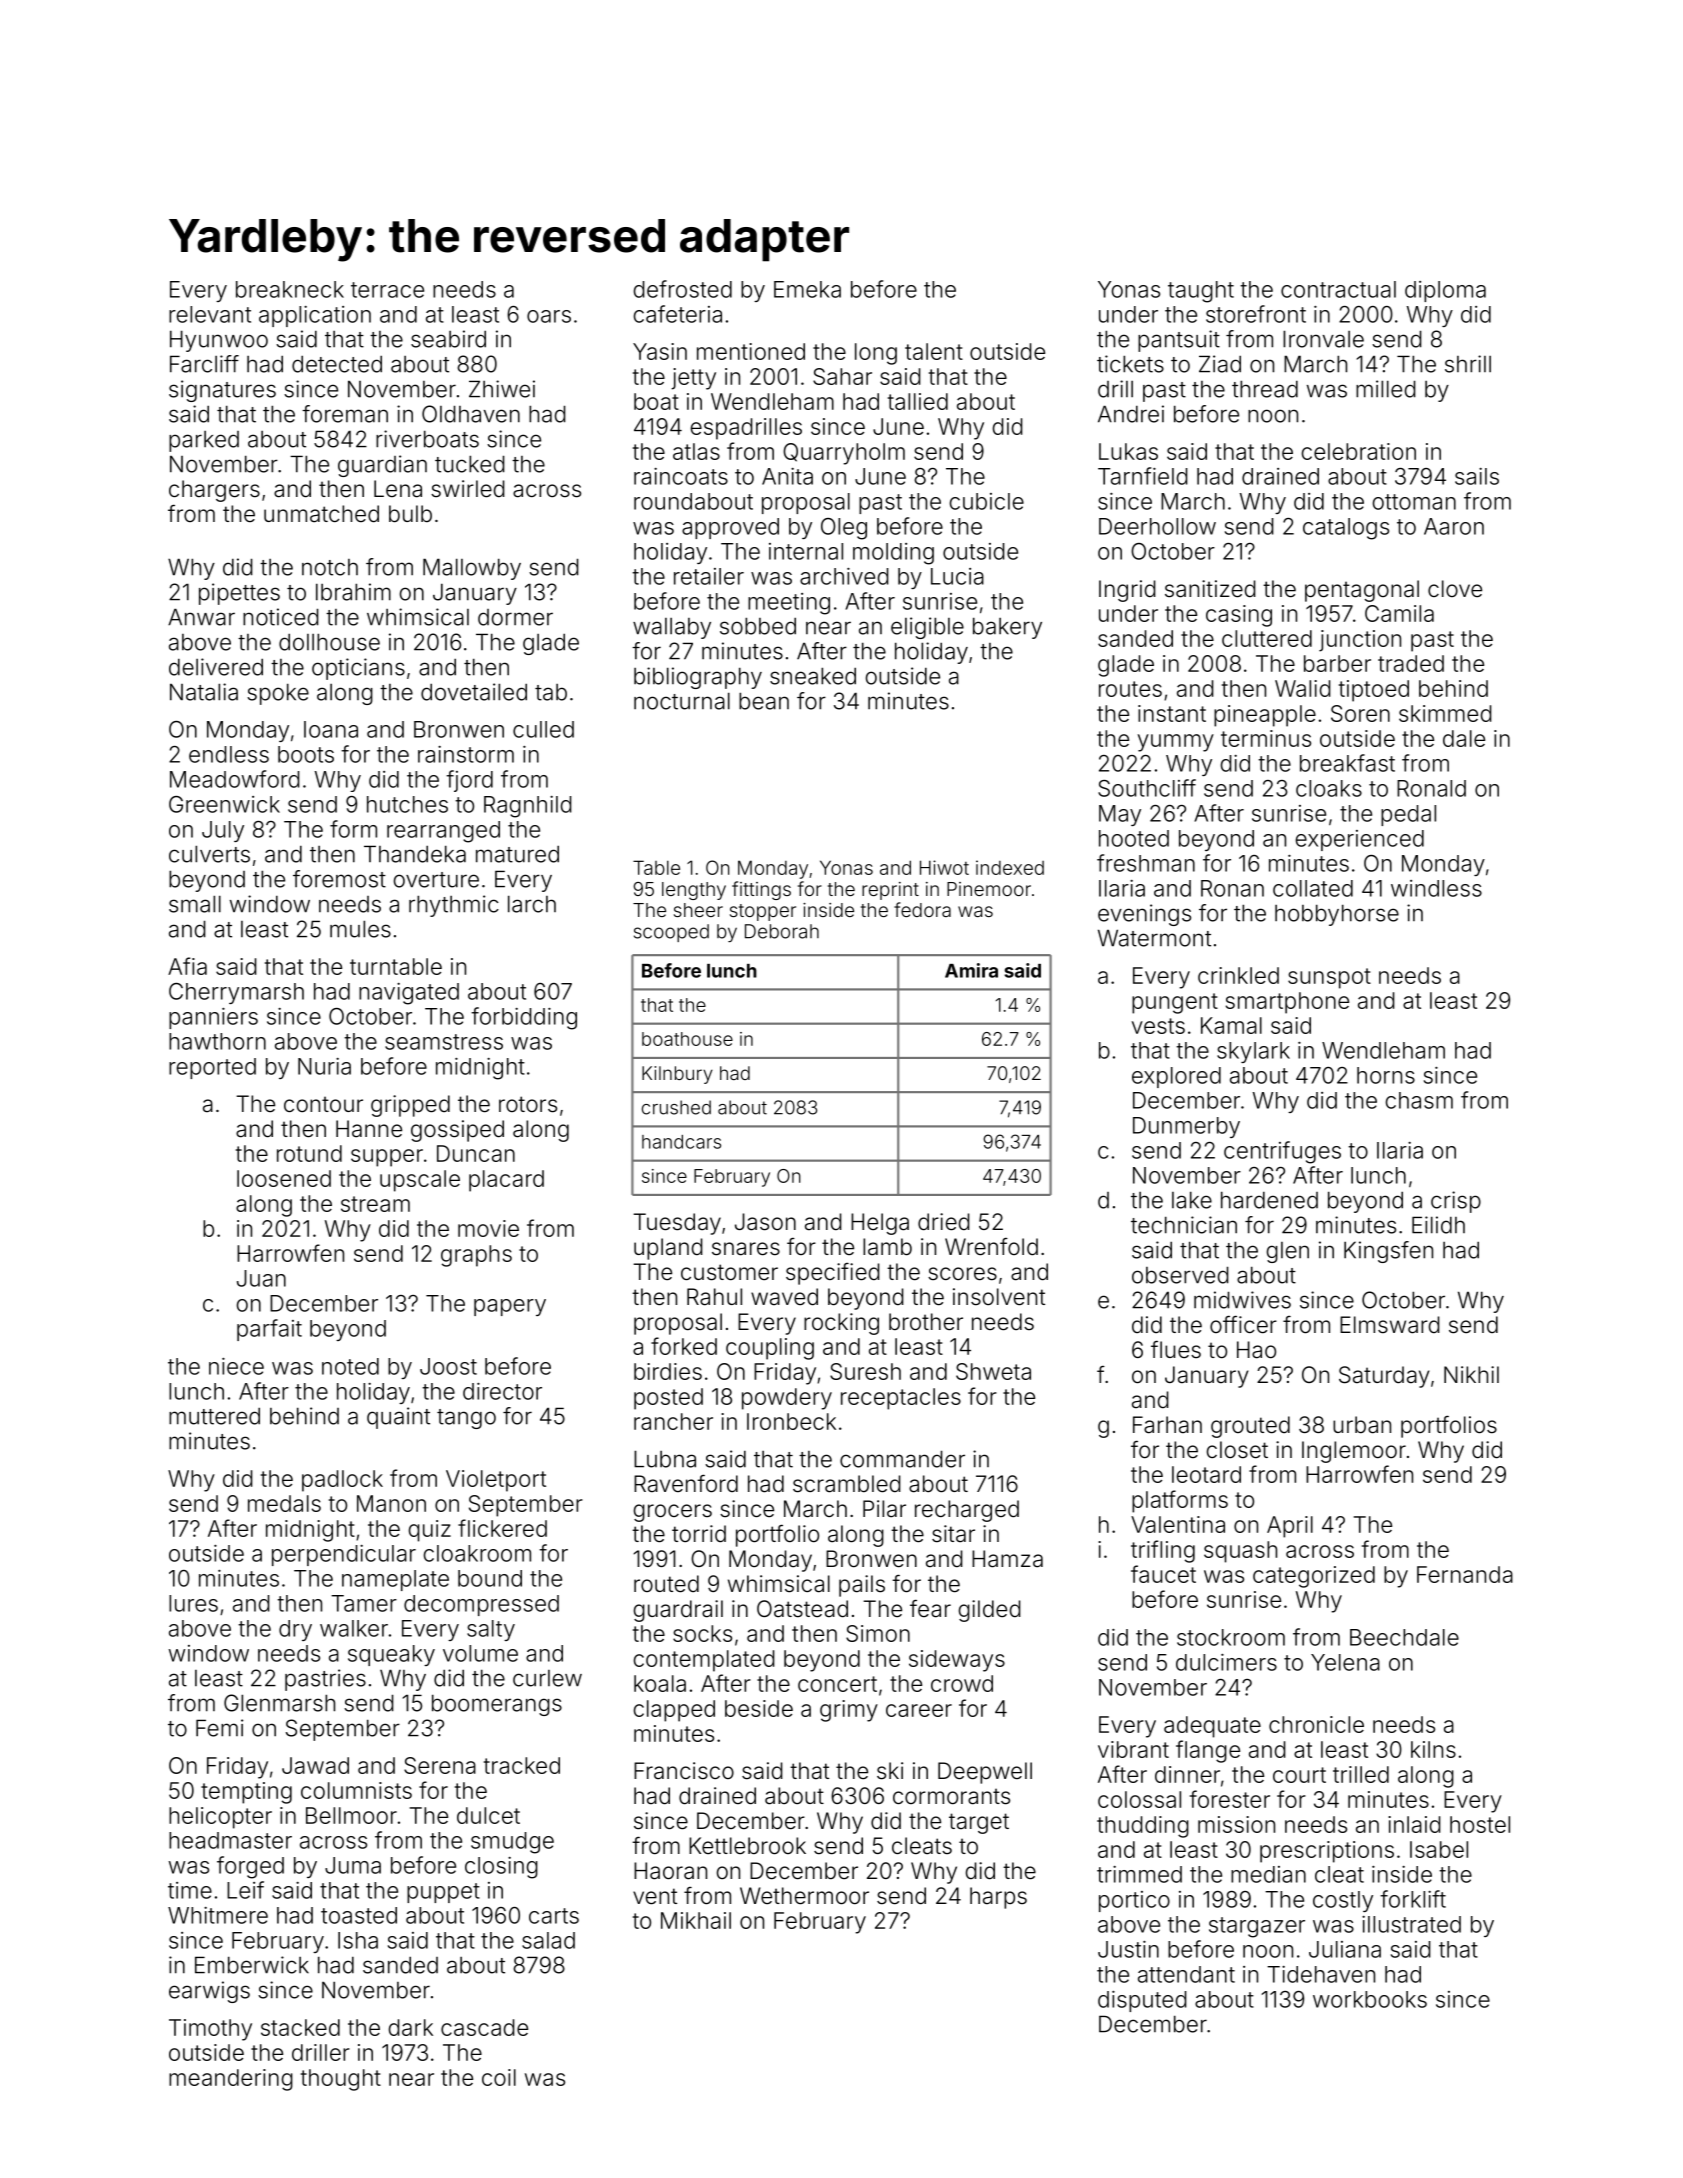 This document has width=1683, height=2178. I want to click on Pilar, so click(884, 1509).
